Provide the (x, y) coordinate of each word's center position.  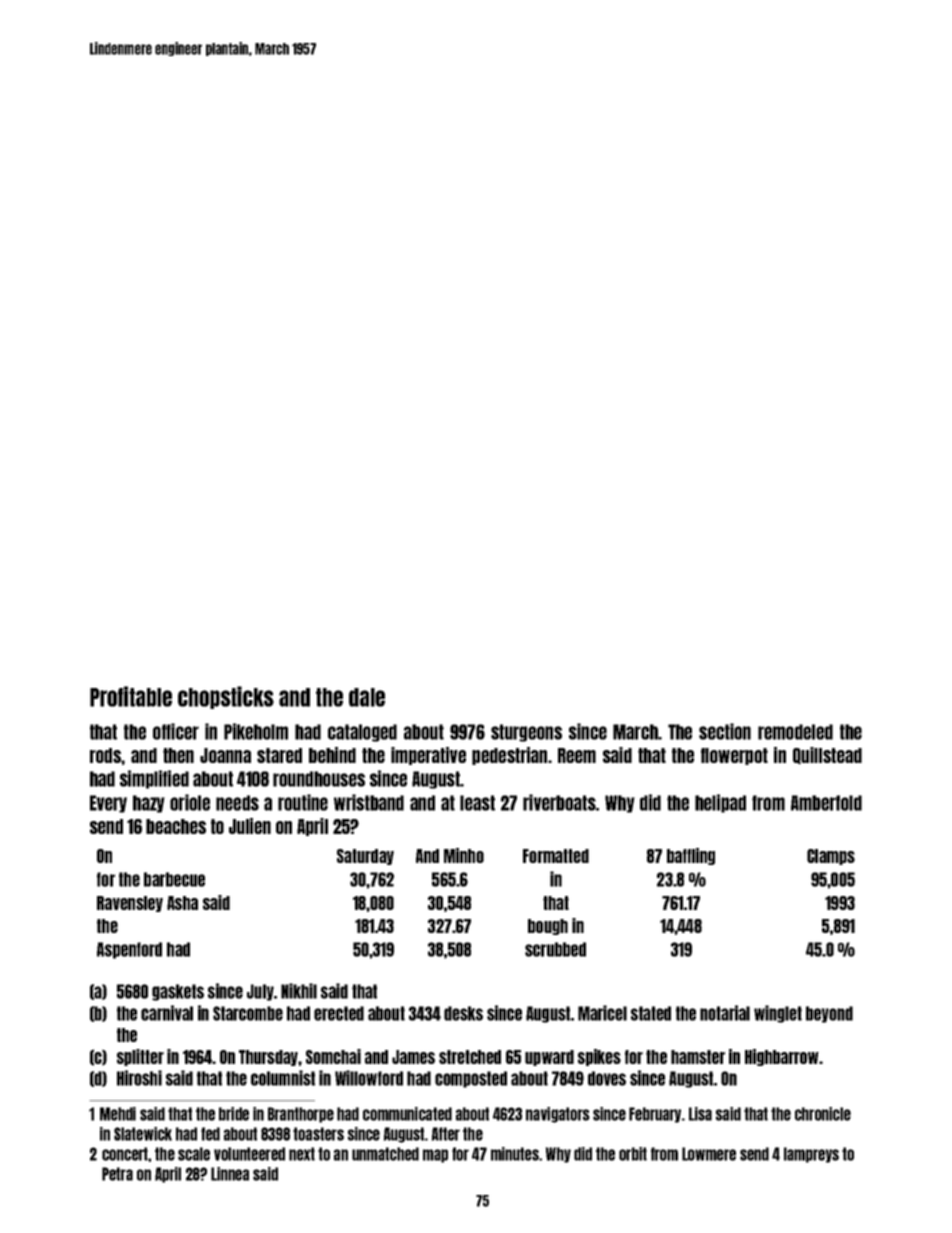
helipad (720, 803)
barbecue (174, 879)
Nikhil (299, 991)
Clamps (831, 857)
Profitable (131, 696)
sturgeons (526, 733)
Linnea (230, 1174)
